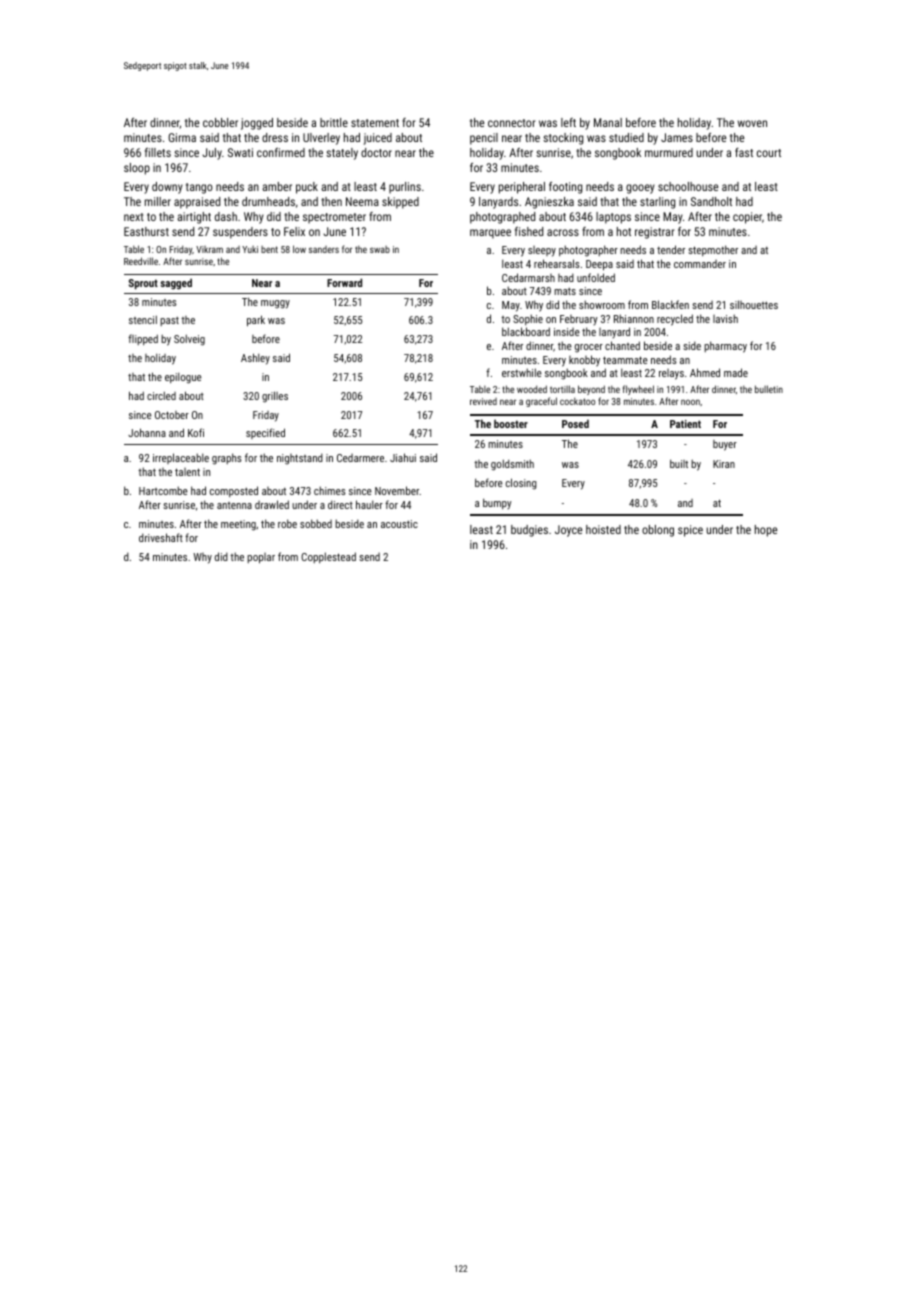 This screenshot has height=1316, width=908. What do you see at coordinates (529, 531) in the screenshot?
I see `budgies` at bounding box center [529, 531].
